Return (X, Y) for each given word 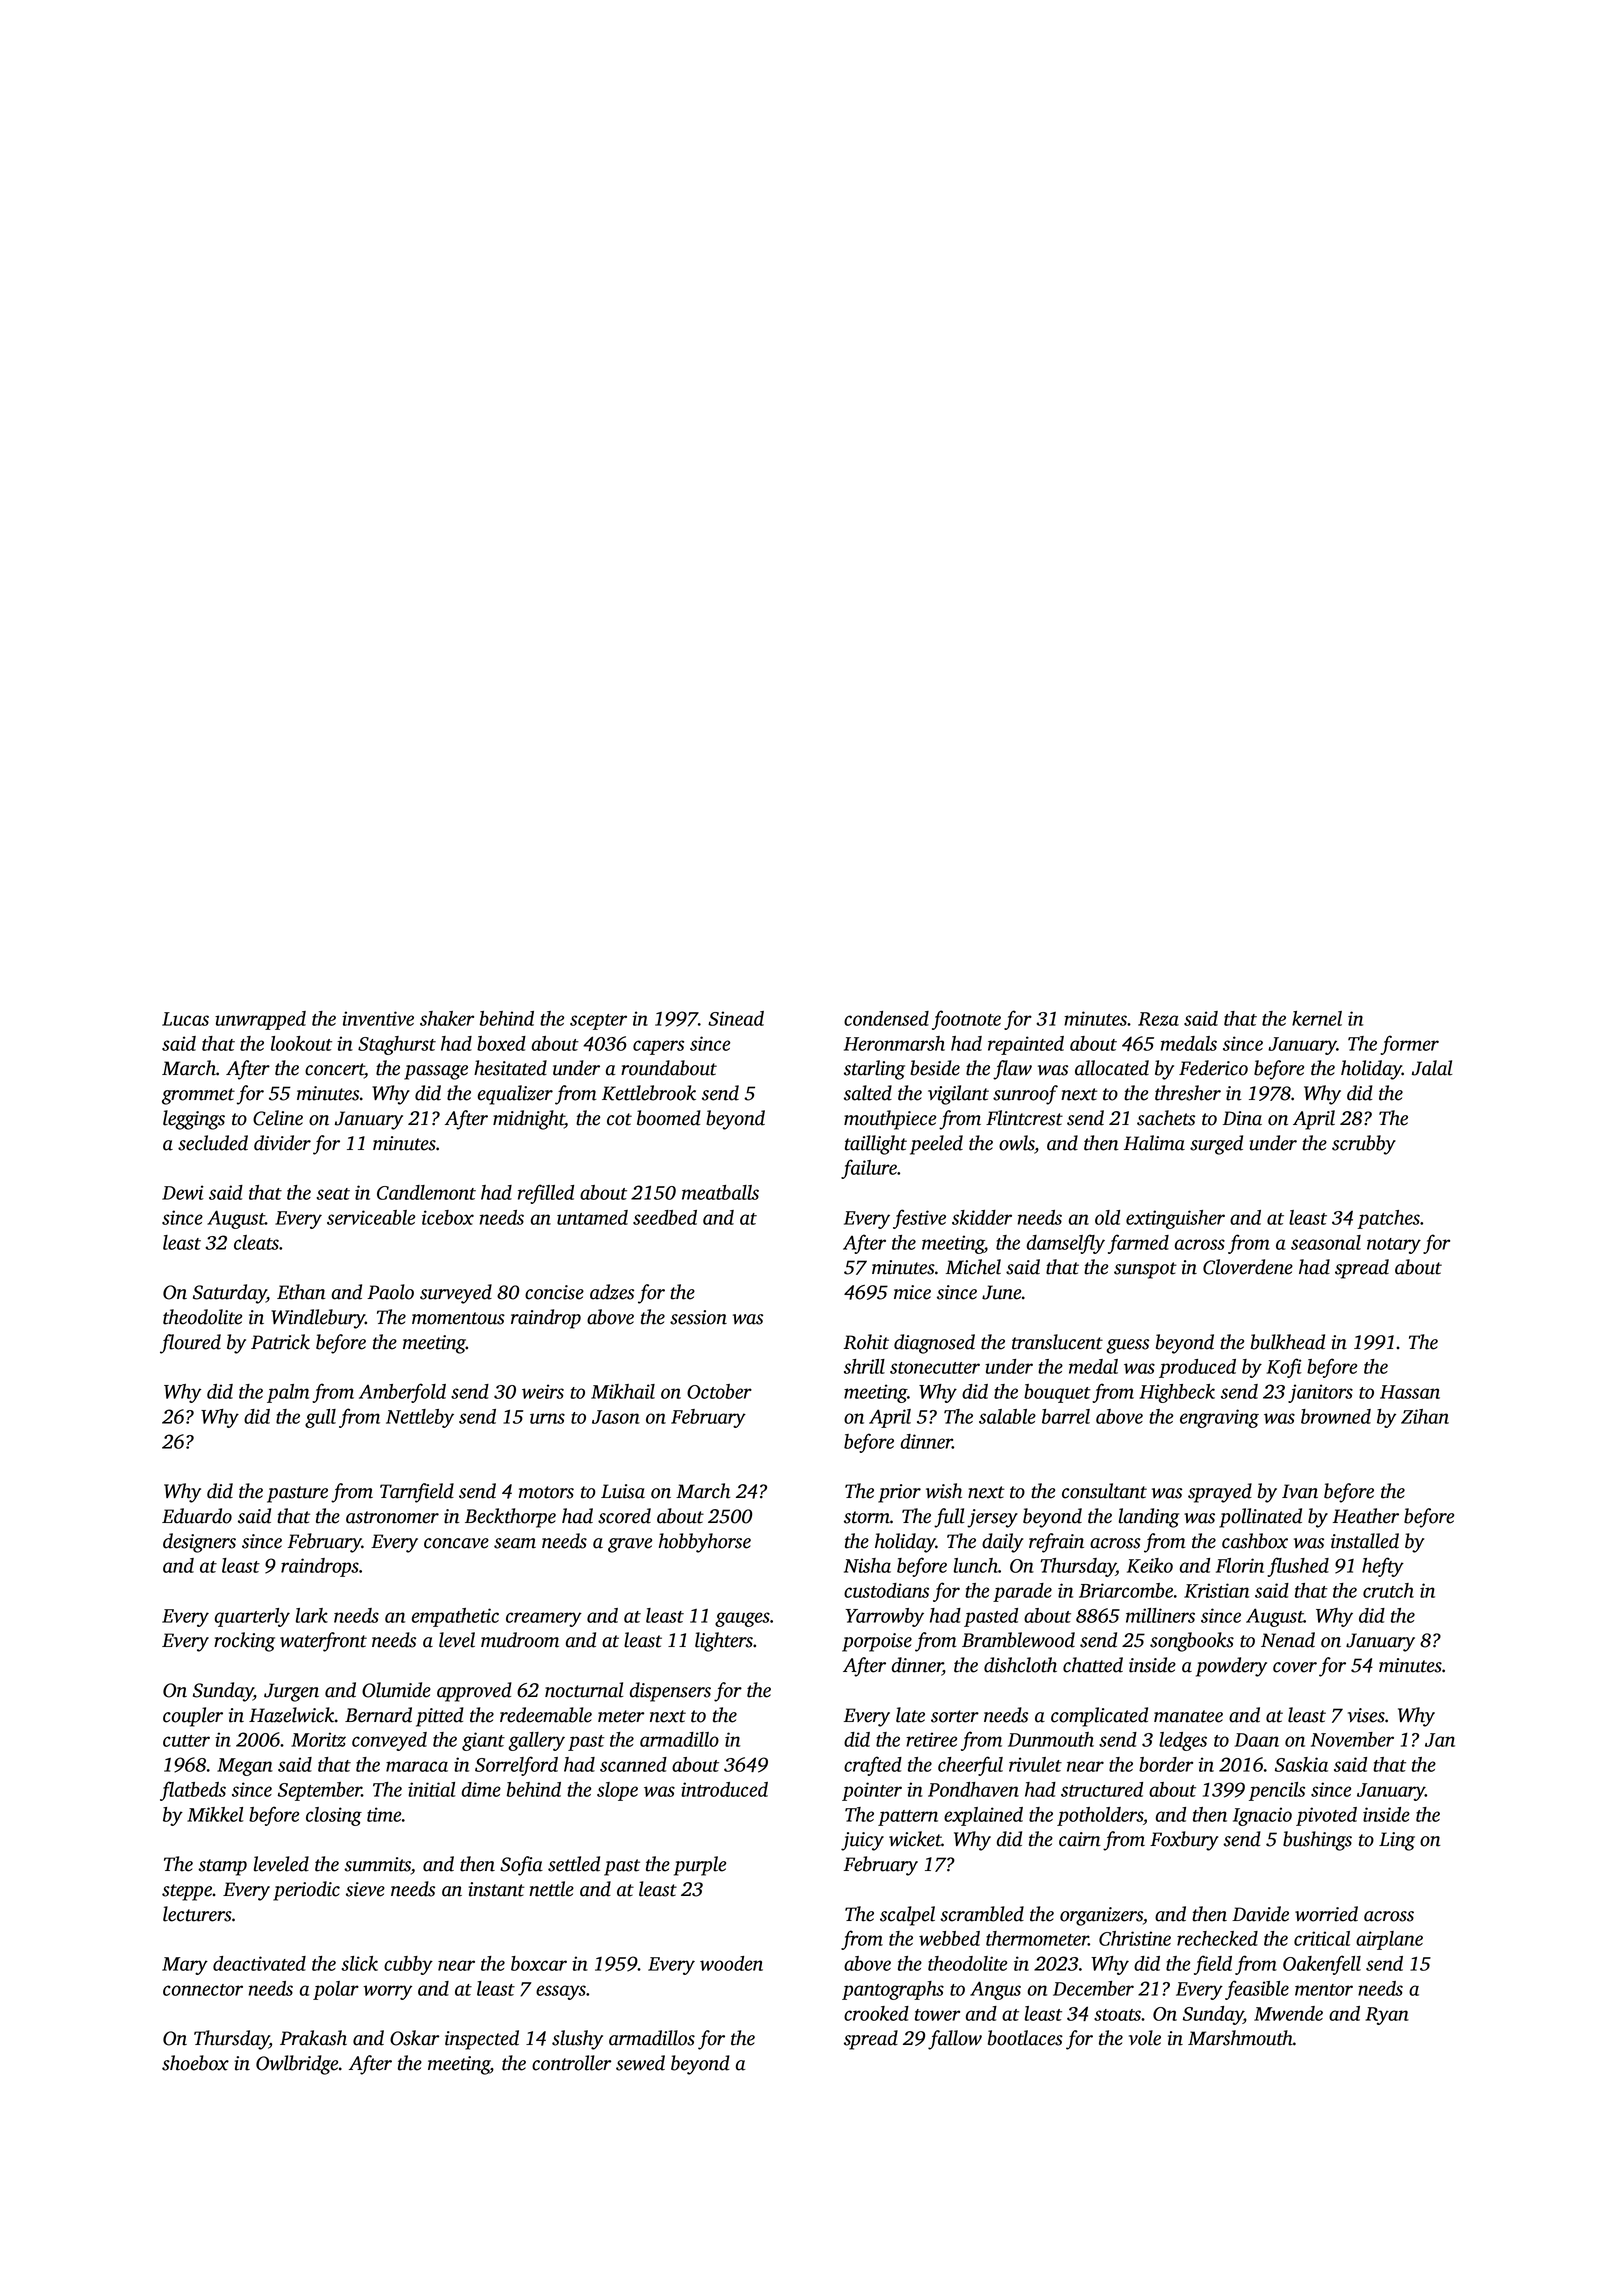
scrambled (982, 1914)
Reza (1158, 1019)
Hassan (1410, 1392)
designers (199, 1543)
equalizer (515, 1095)
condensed (886, 1018)
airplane (1389, 1940)
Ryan (1387, 2016)
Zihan (1425, 1416)
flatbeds (193, 1791)
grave (630, 1545)
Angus (995, 1990)
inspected (482, 2040)
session (698, 1317)
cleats (256, 1242)
